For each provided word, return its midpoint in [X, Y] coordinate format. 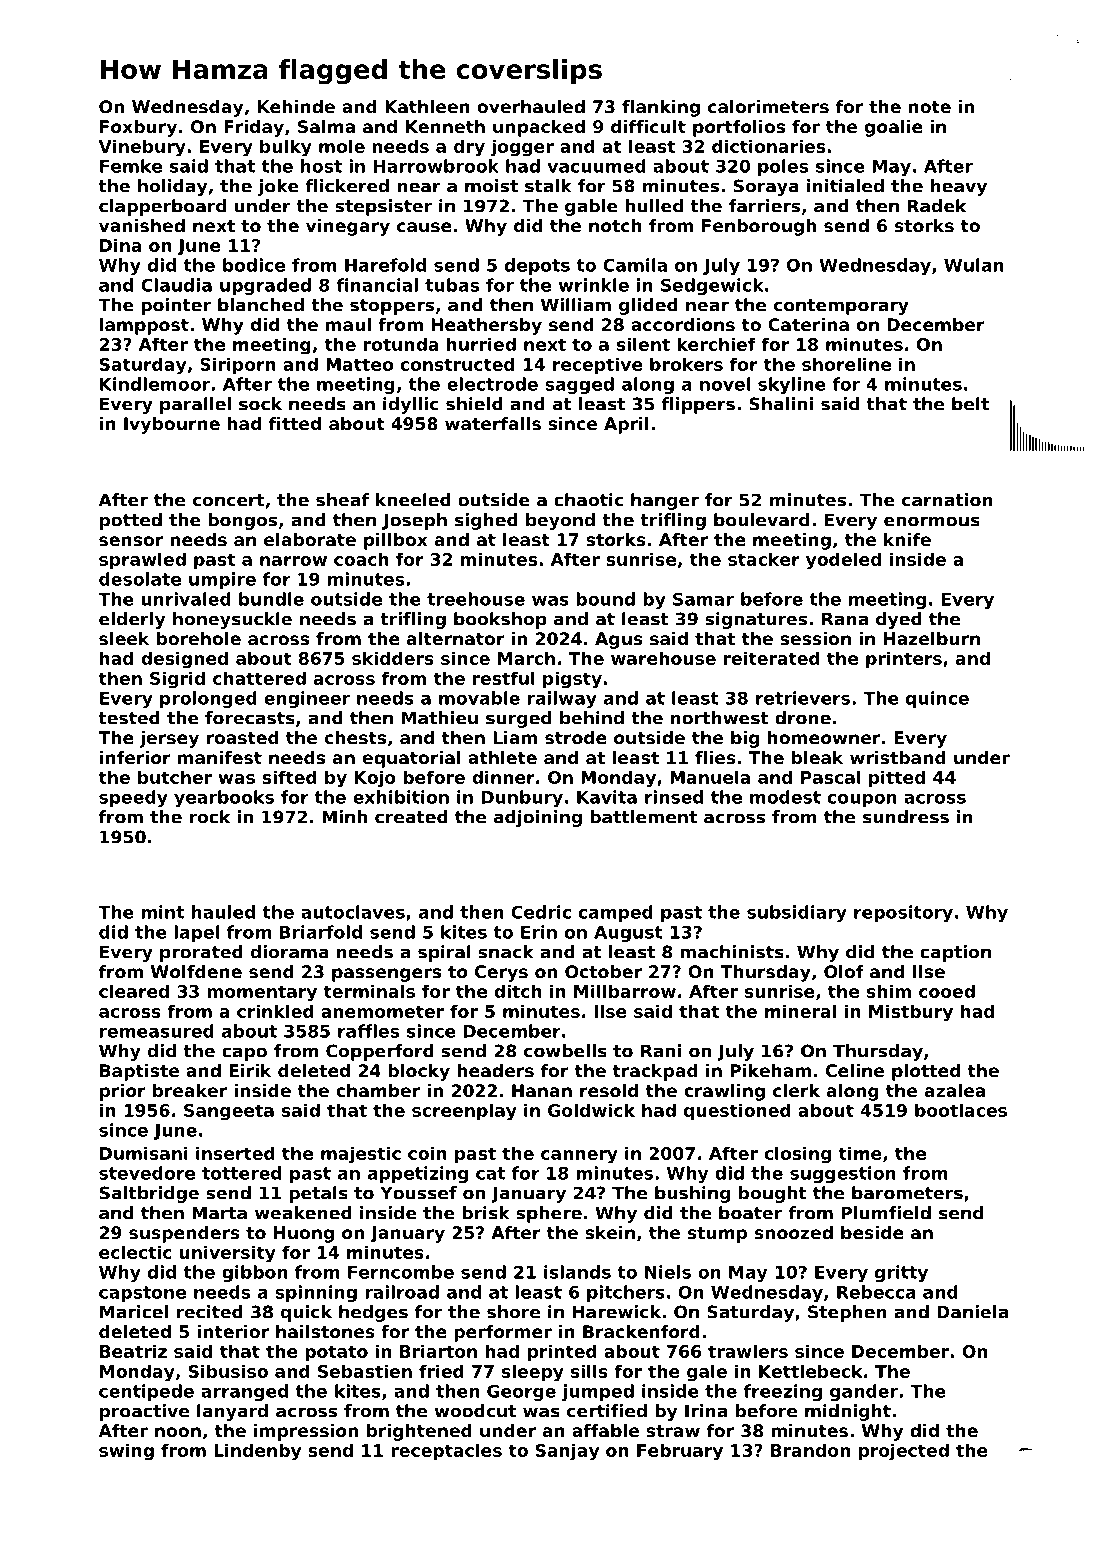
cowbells [565, 1051]
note [930, 107]
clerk [796, 1090]
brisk [486, 1213]
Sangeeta [229, 1112]
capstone [142, 1294]
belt [970, 404]
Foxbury [138, 128]
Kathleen [427, 106]
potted [131, 521]
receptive [598, 366]
